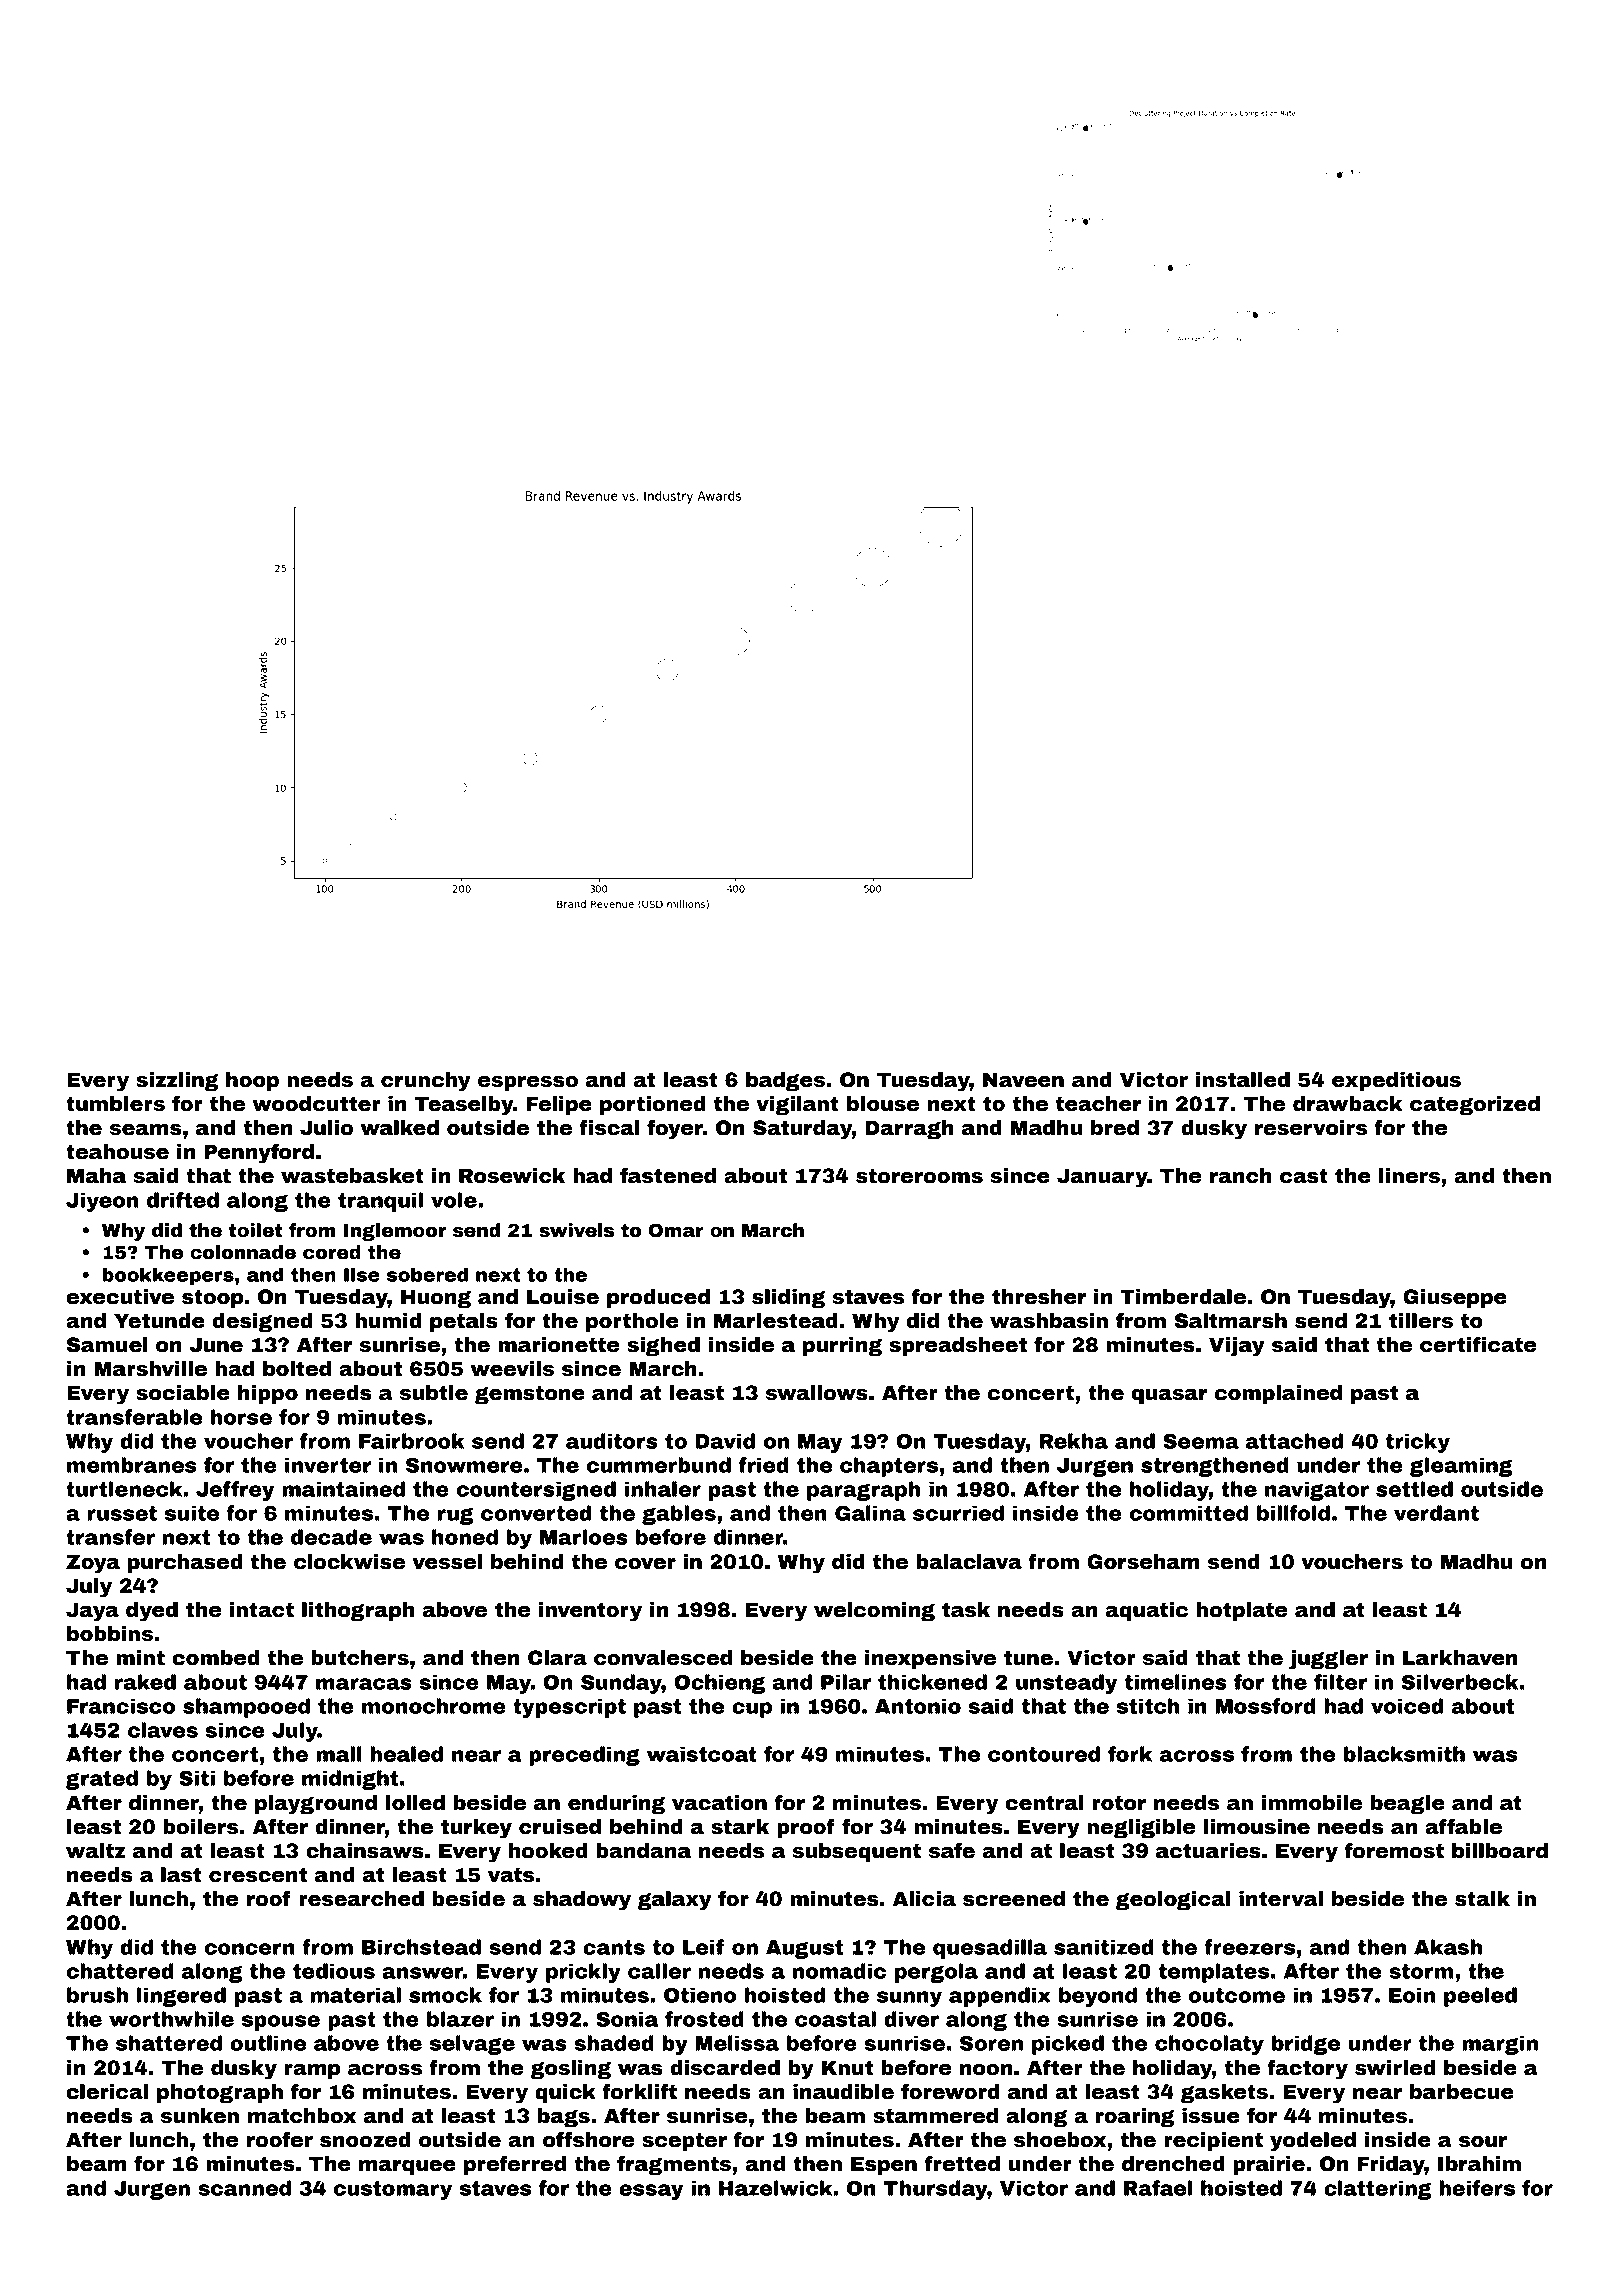 This image has width=1620, height=2292. I want to click on expeditious, so click(1396, 1081).
